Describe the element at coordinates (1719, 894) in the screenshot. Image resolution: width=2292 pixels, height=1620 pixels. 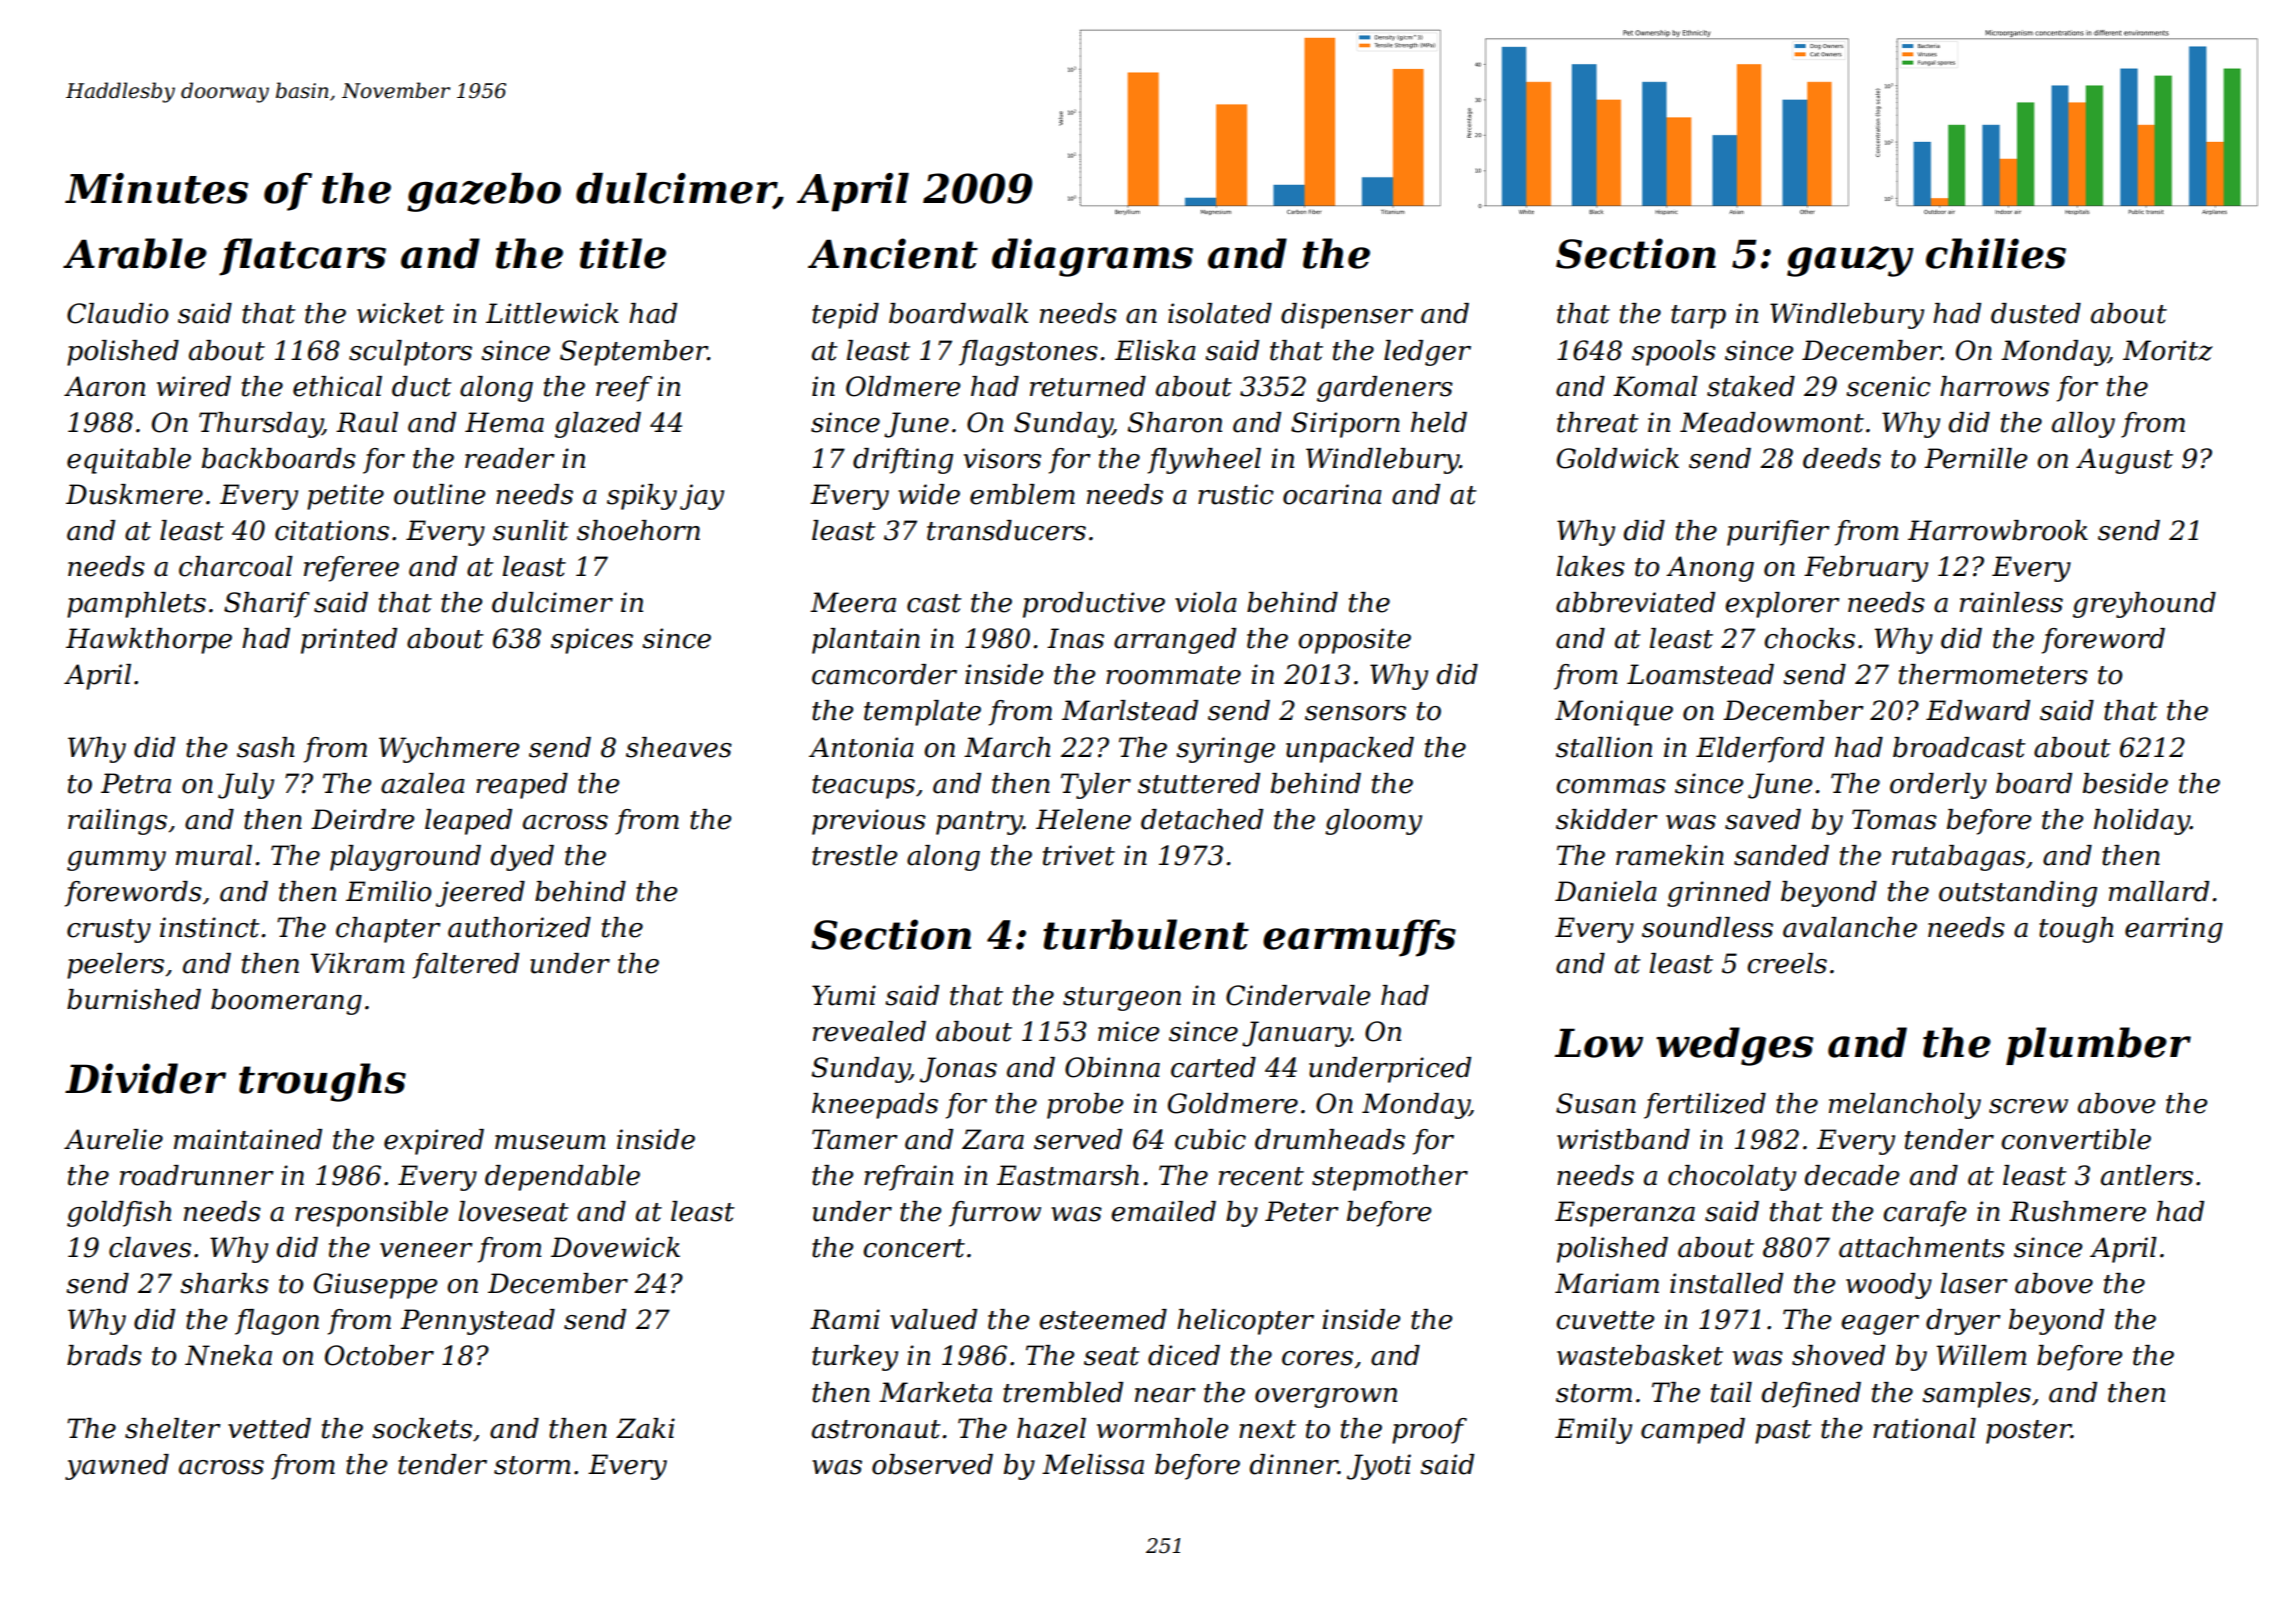
I see `grinned` at that location.
